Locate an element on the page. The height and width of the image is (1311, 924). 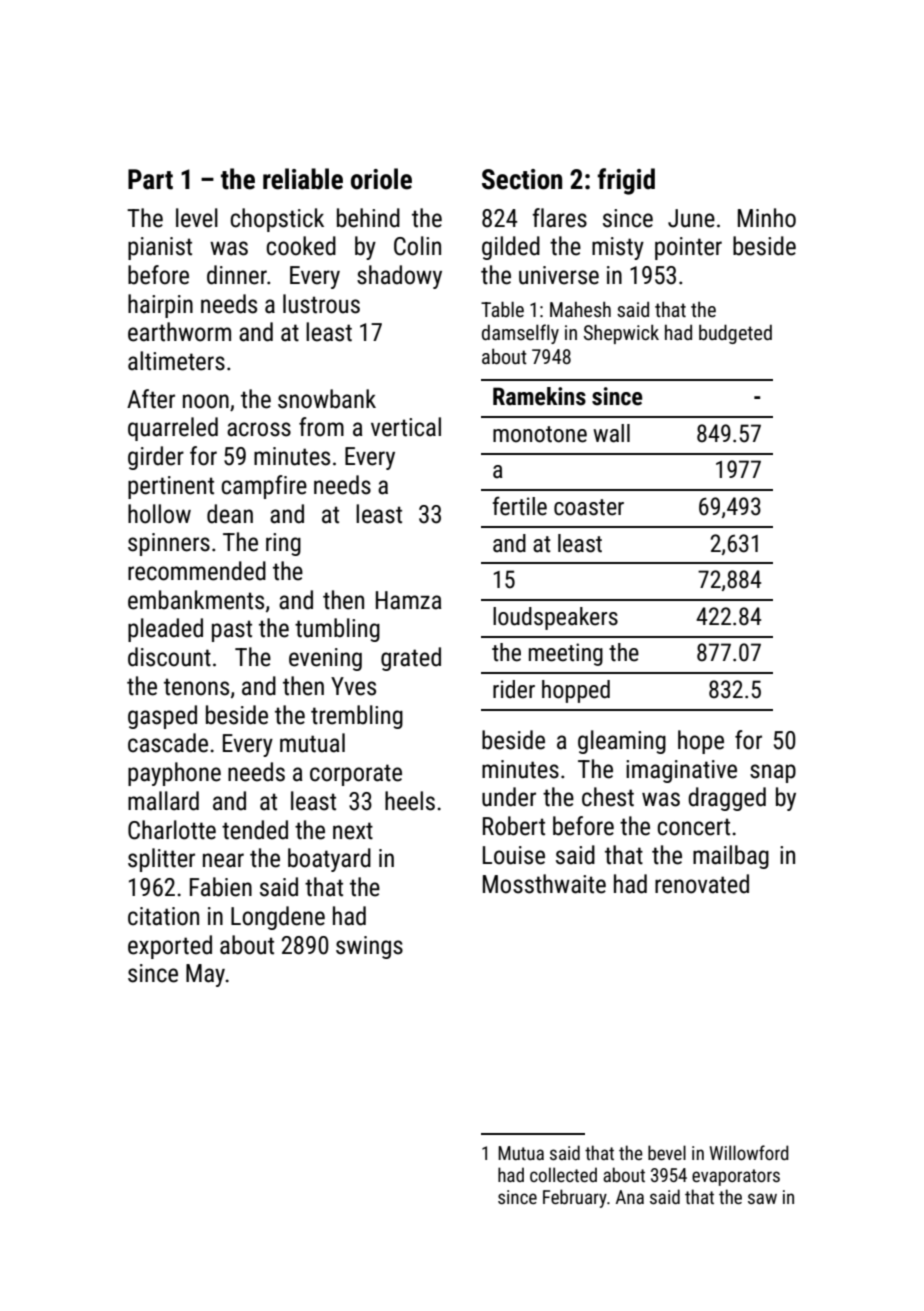
gilded is located at coordinates (511, 248).
